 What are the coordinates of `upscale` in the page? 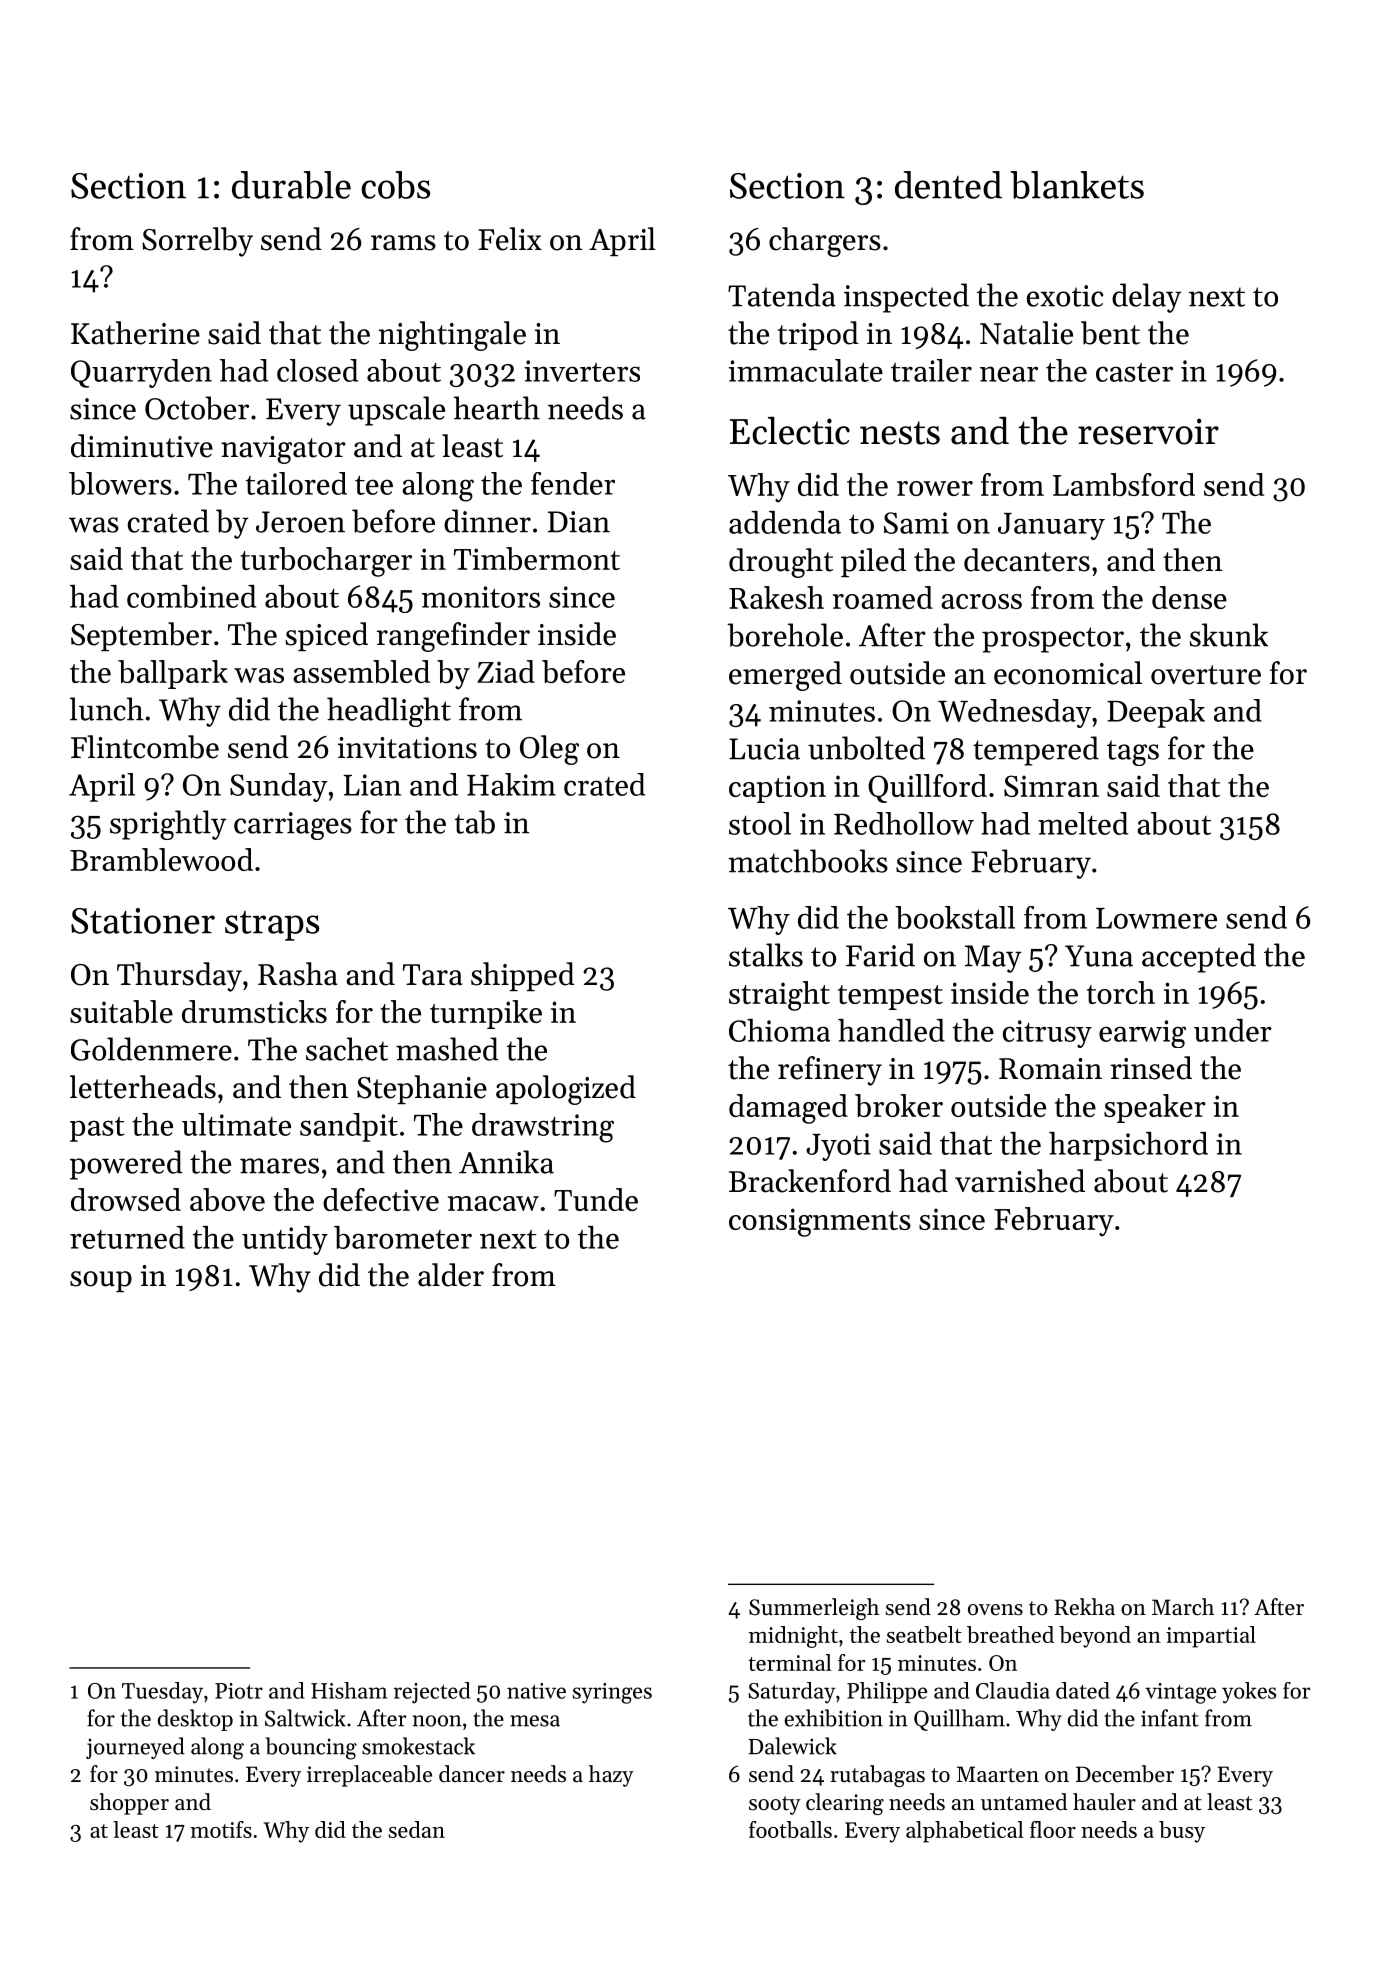 It's located at (396, 411).
